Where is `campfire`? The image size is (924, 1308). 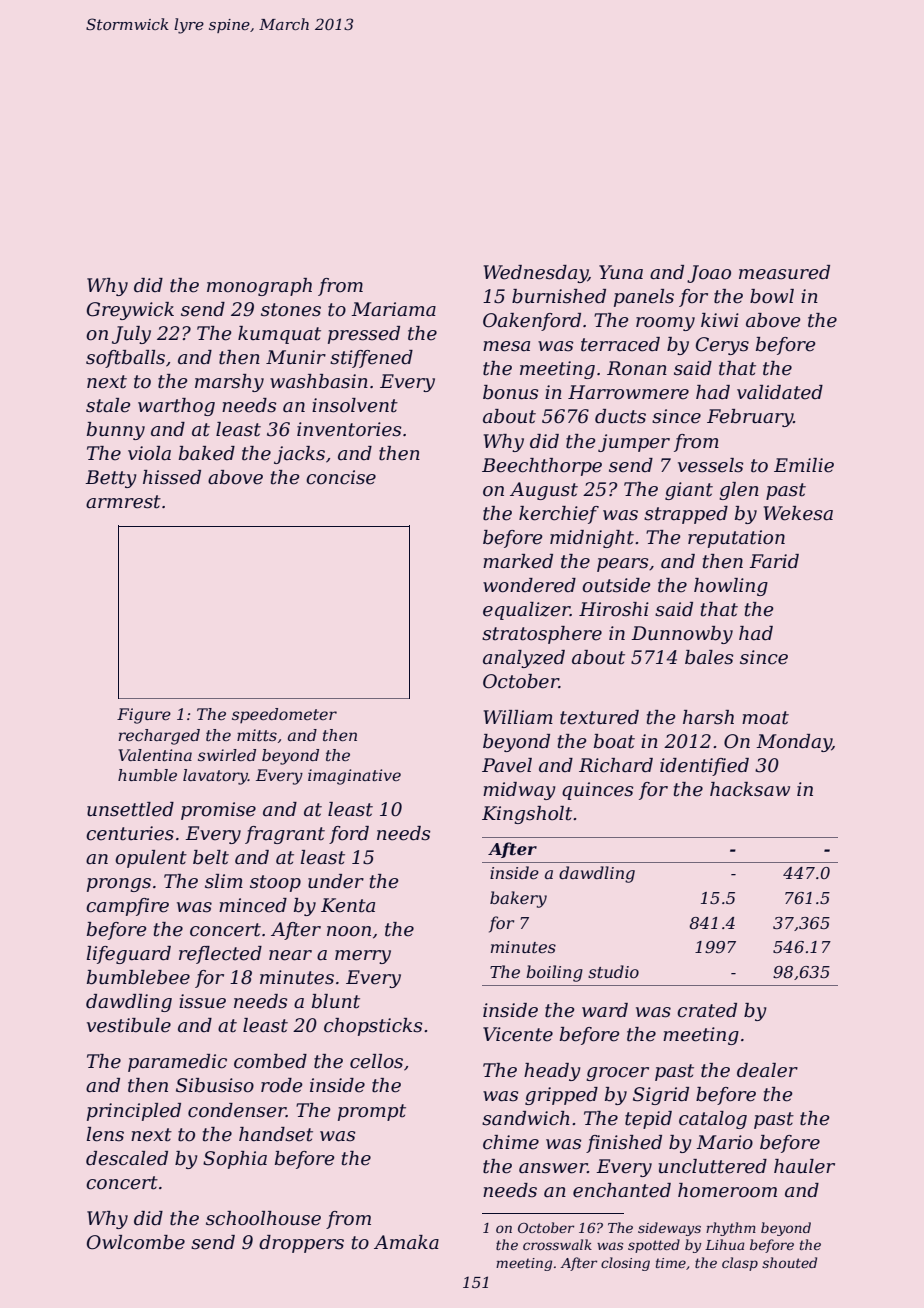 campfire is located at coordinates (127, 907).
